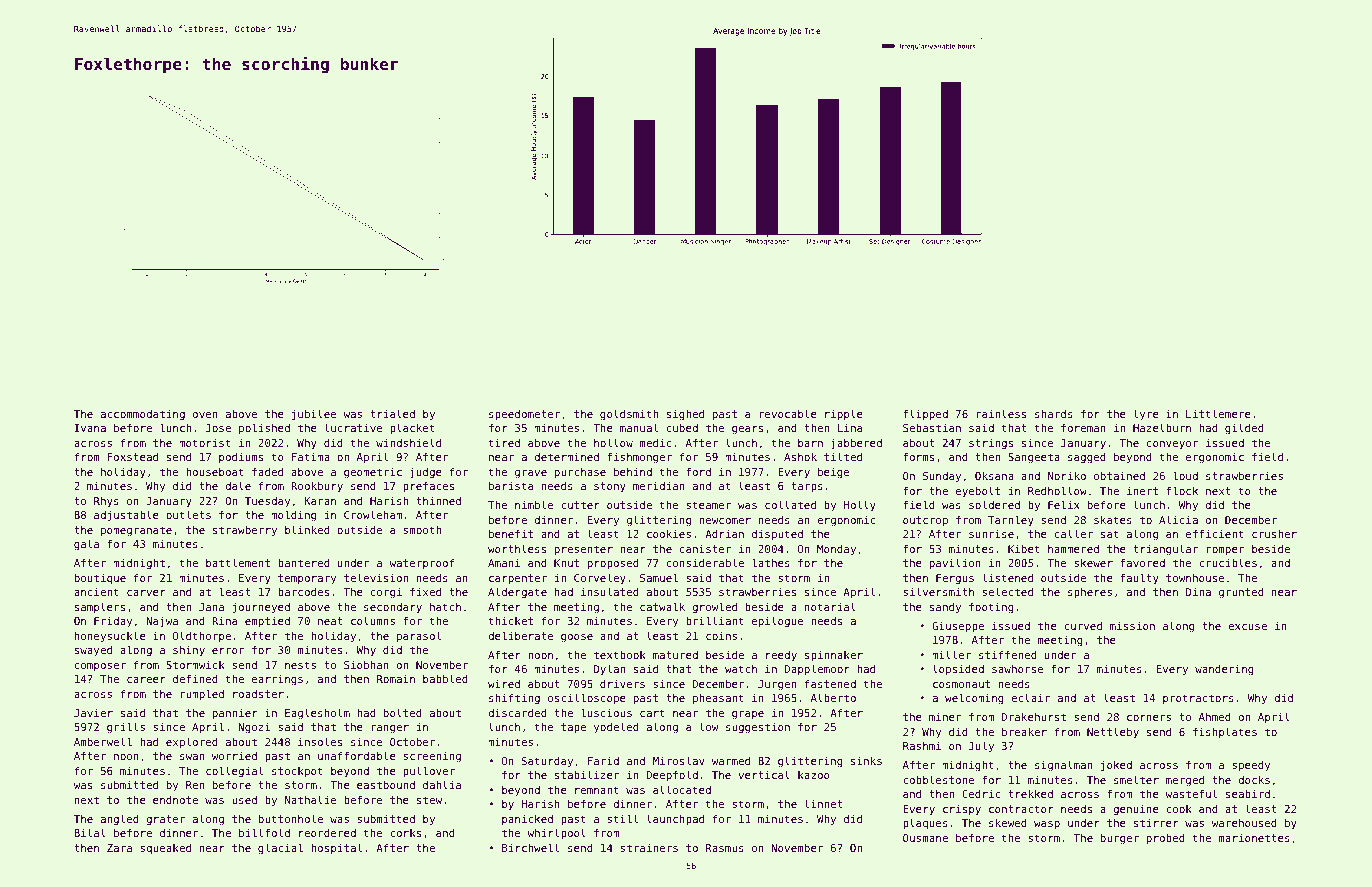 Image resolution: width=1372 pixels, height=887 pixels. I want to click on collegial, so click(234, 772).
